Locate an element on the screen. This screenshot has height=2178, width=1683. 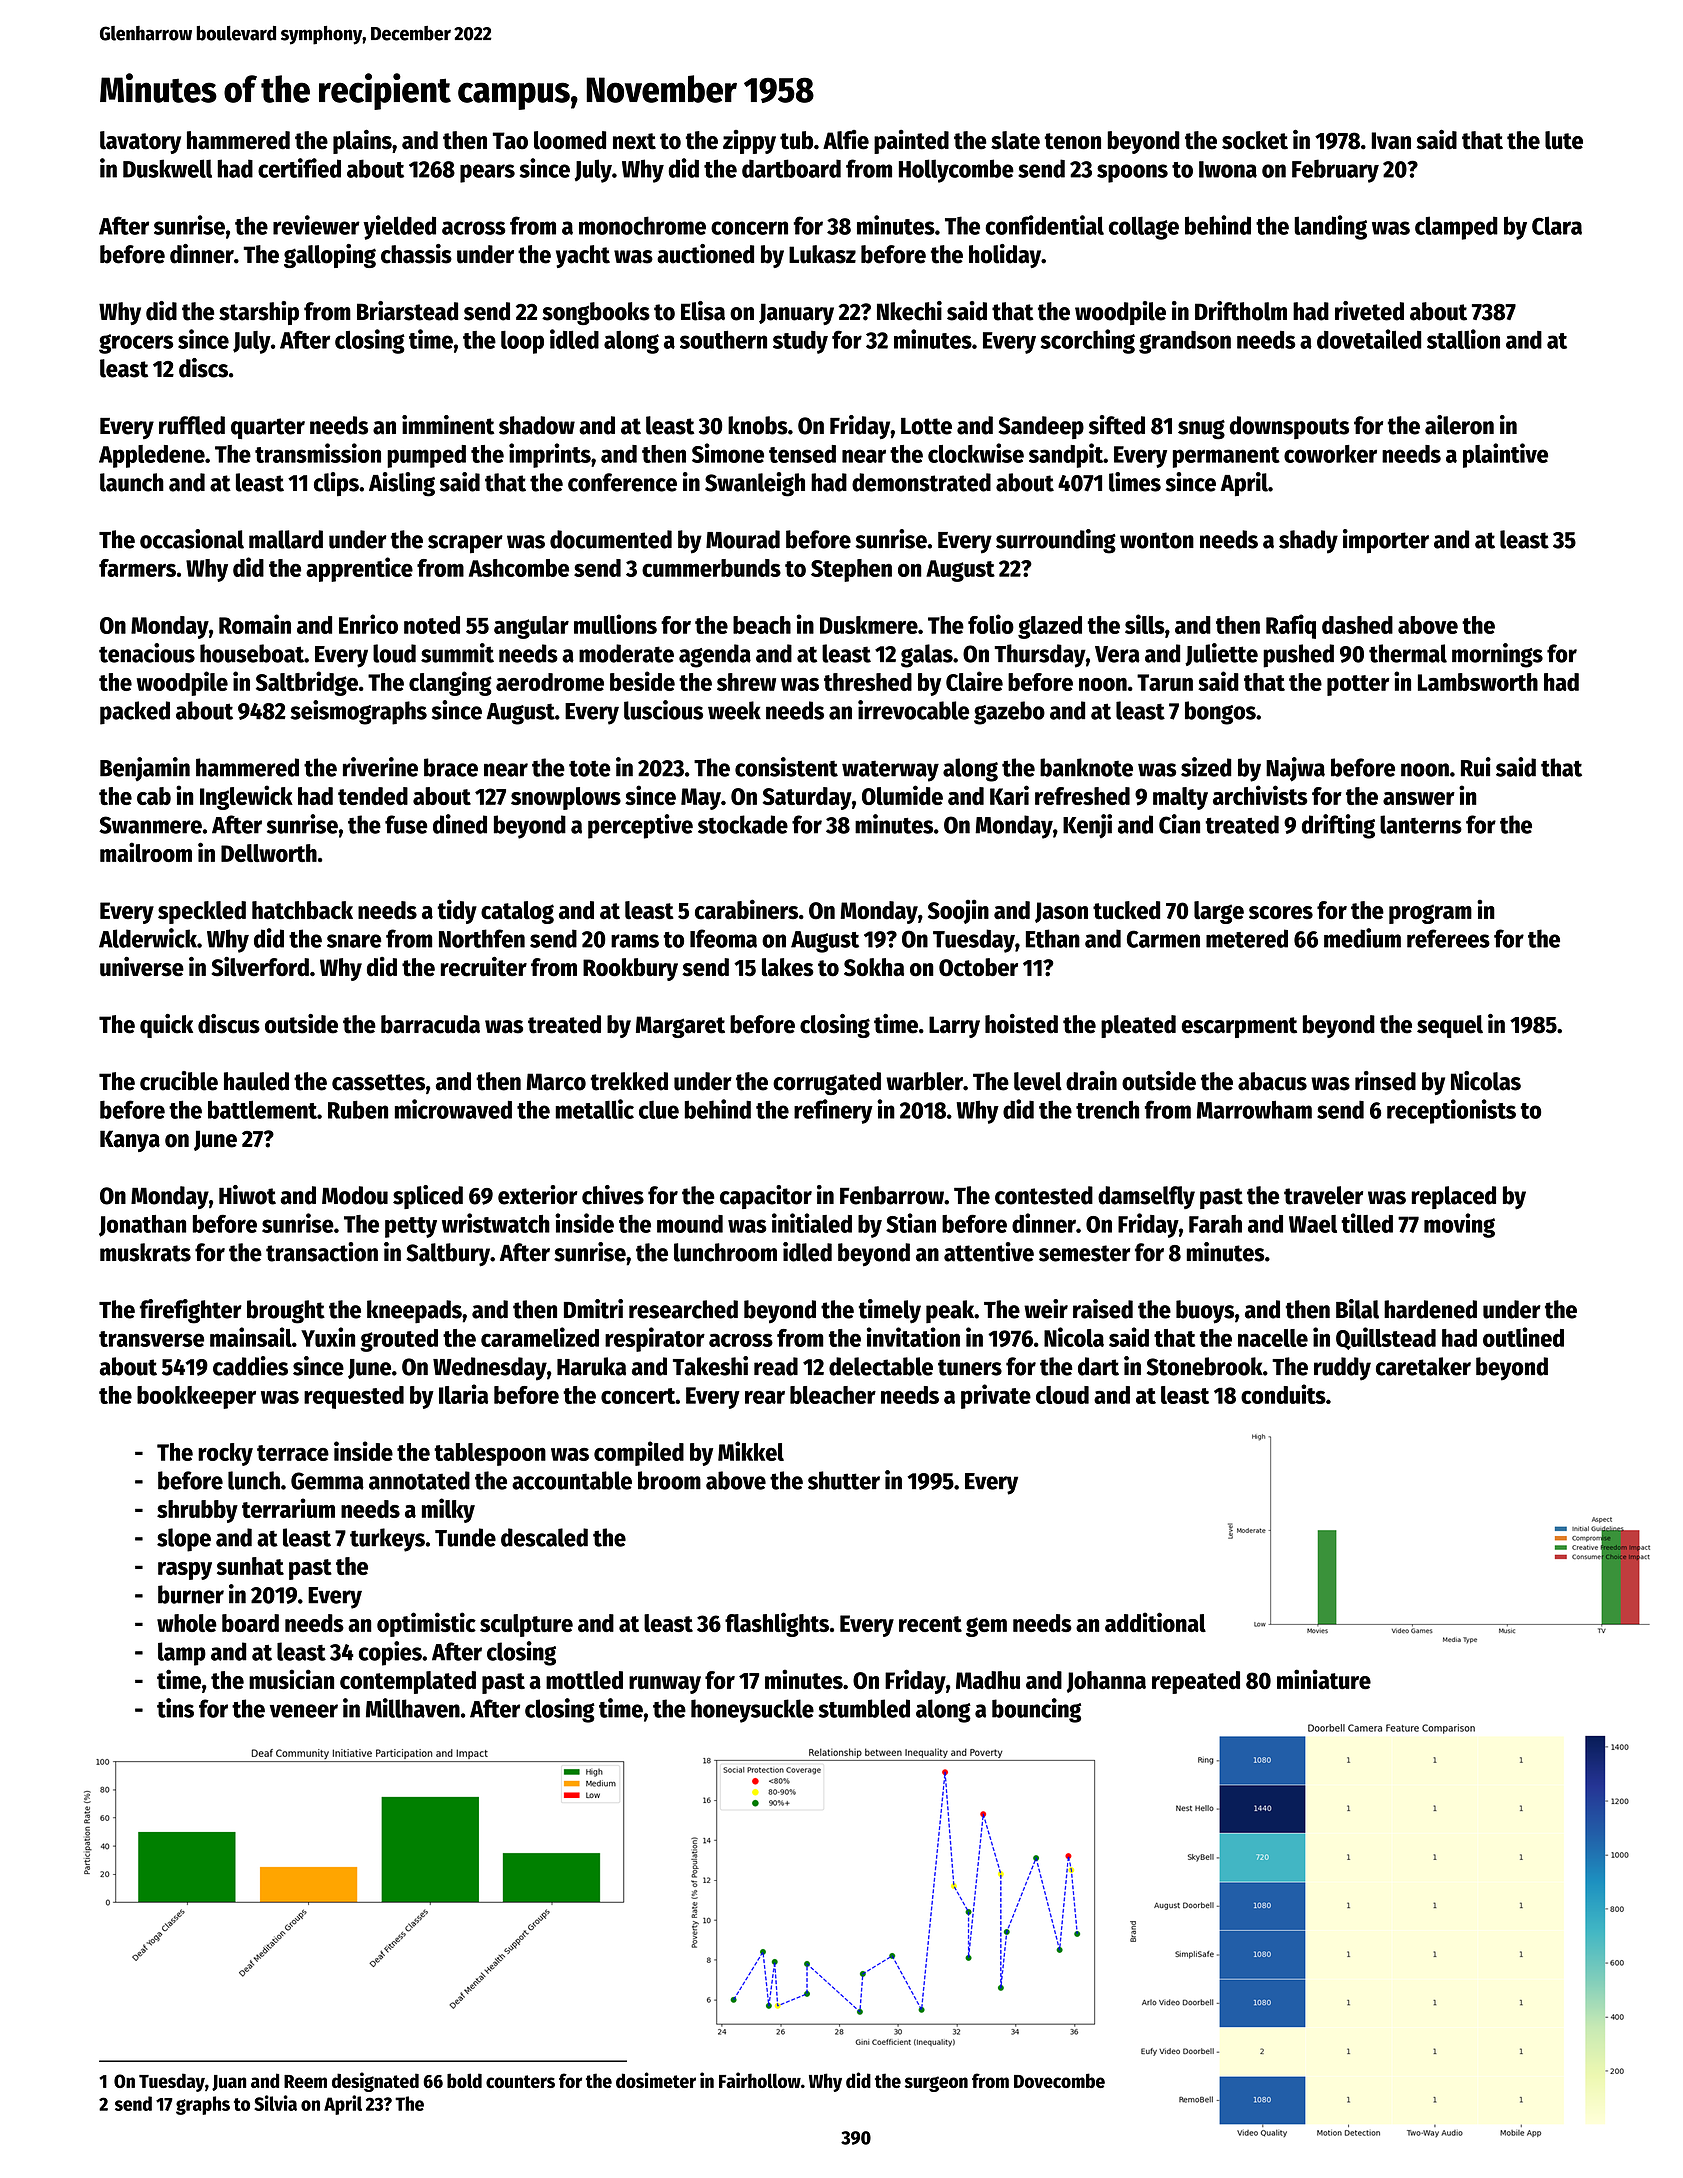
Fenbarrow is located at coordinates (892, 1195).
